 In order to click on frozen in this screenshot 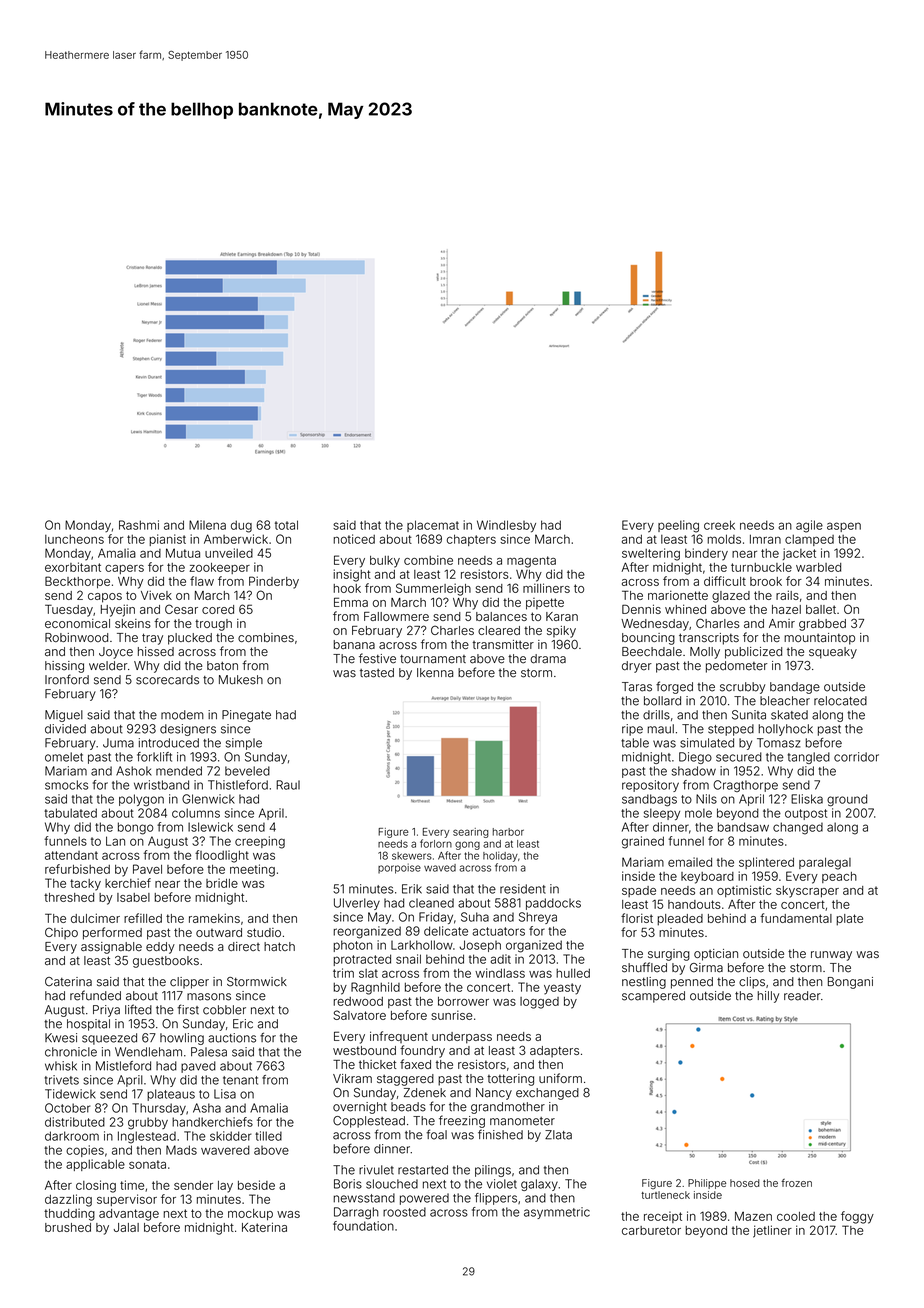, I will do `click(796, 1183)`.
